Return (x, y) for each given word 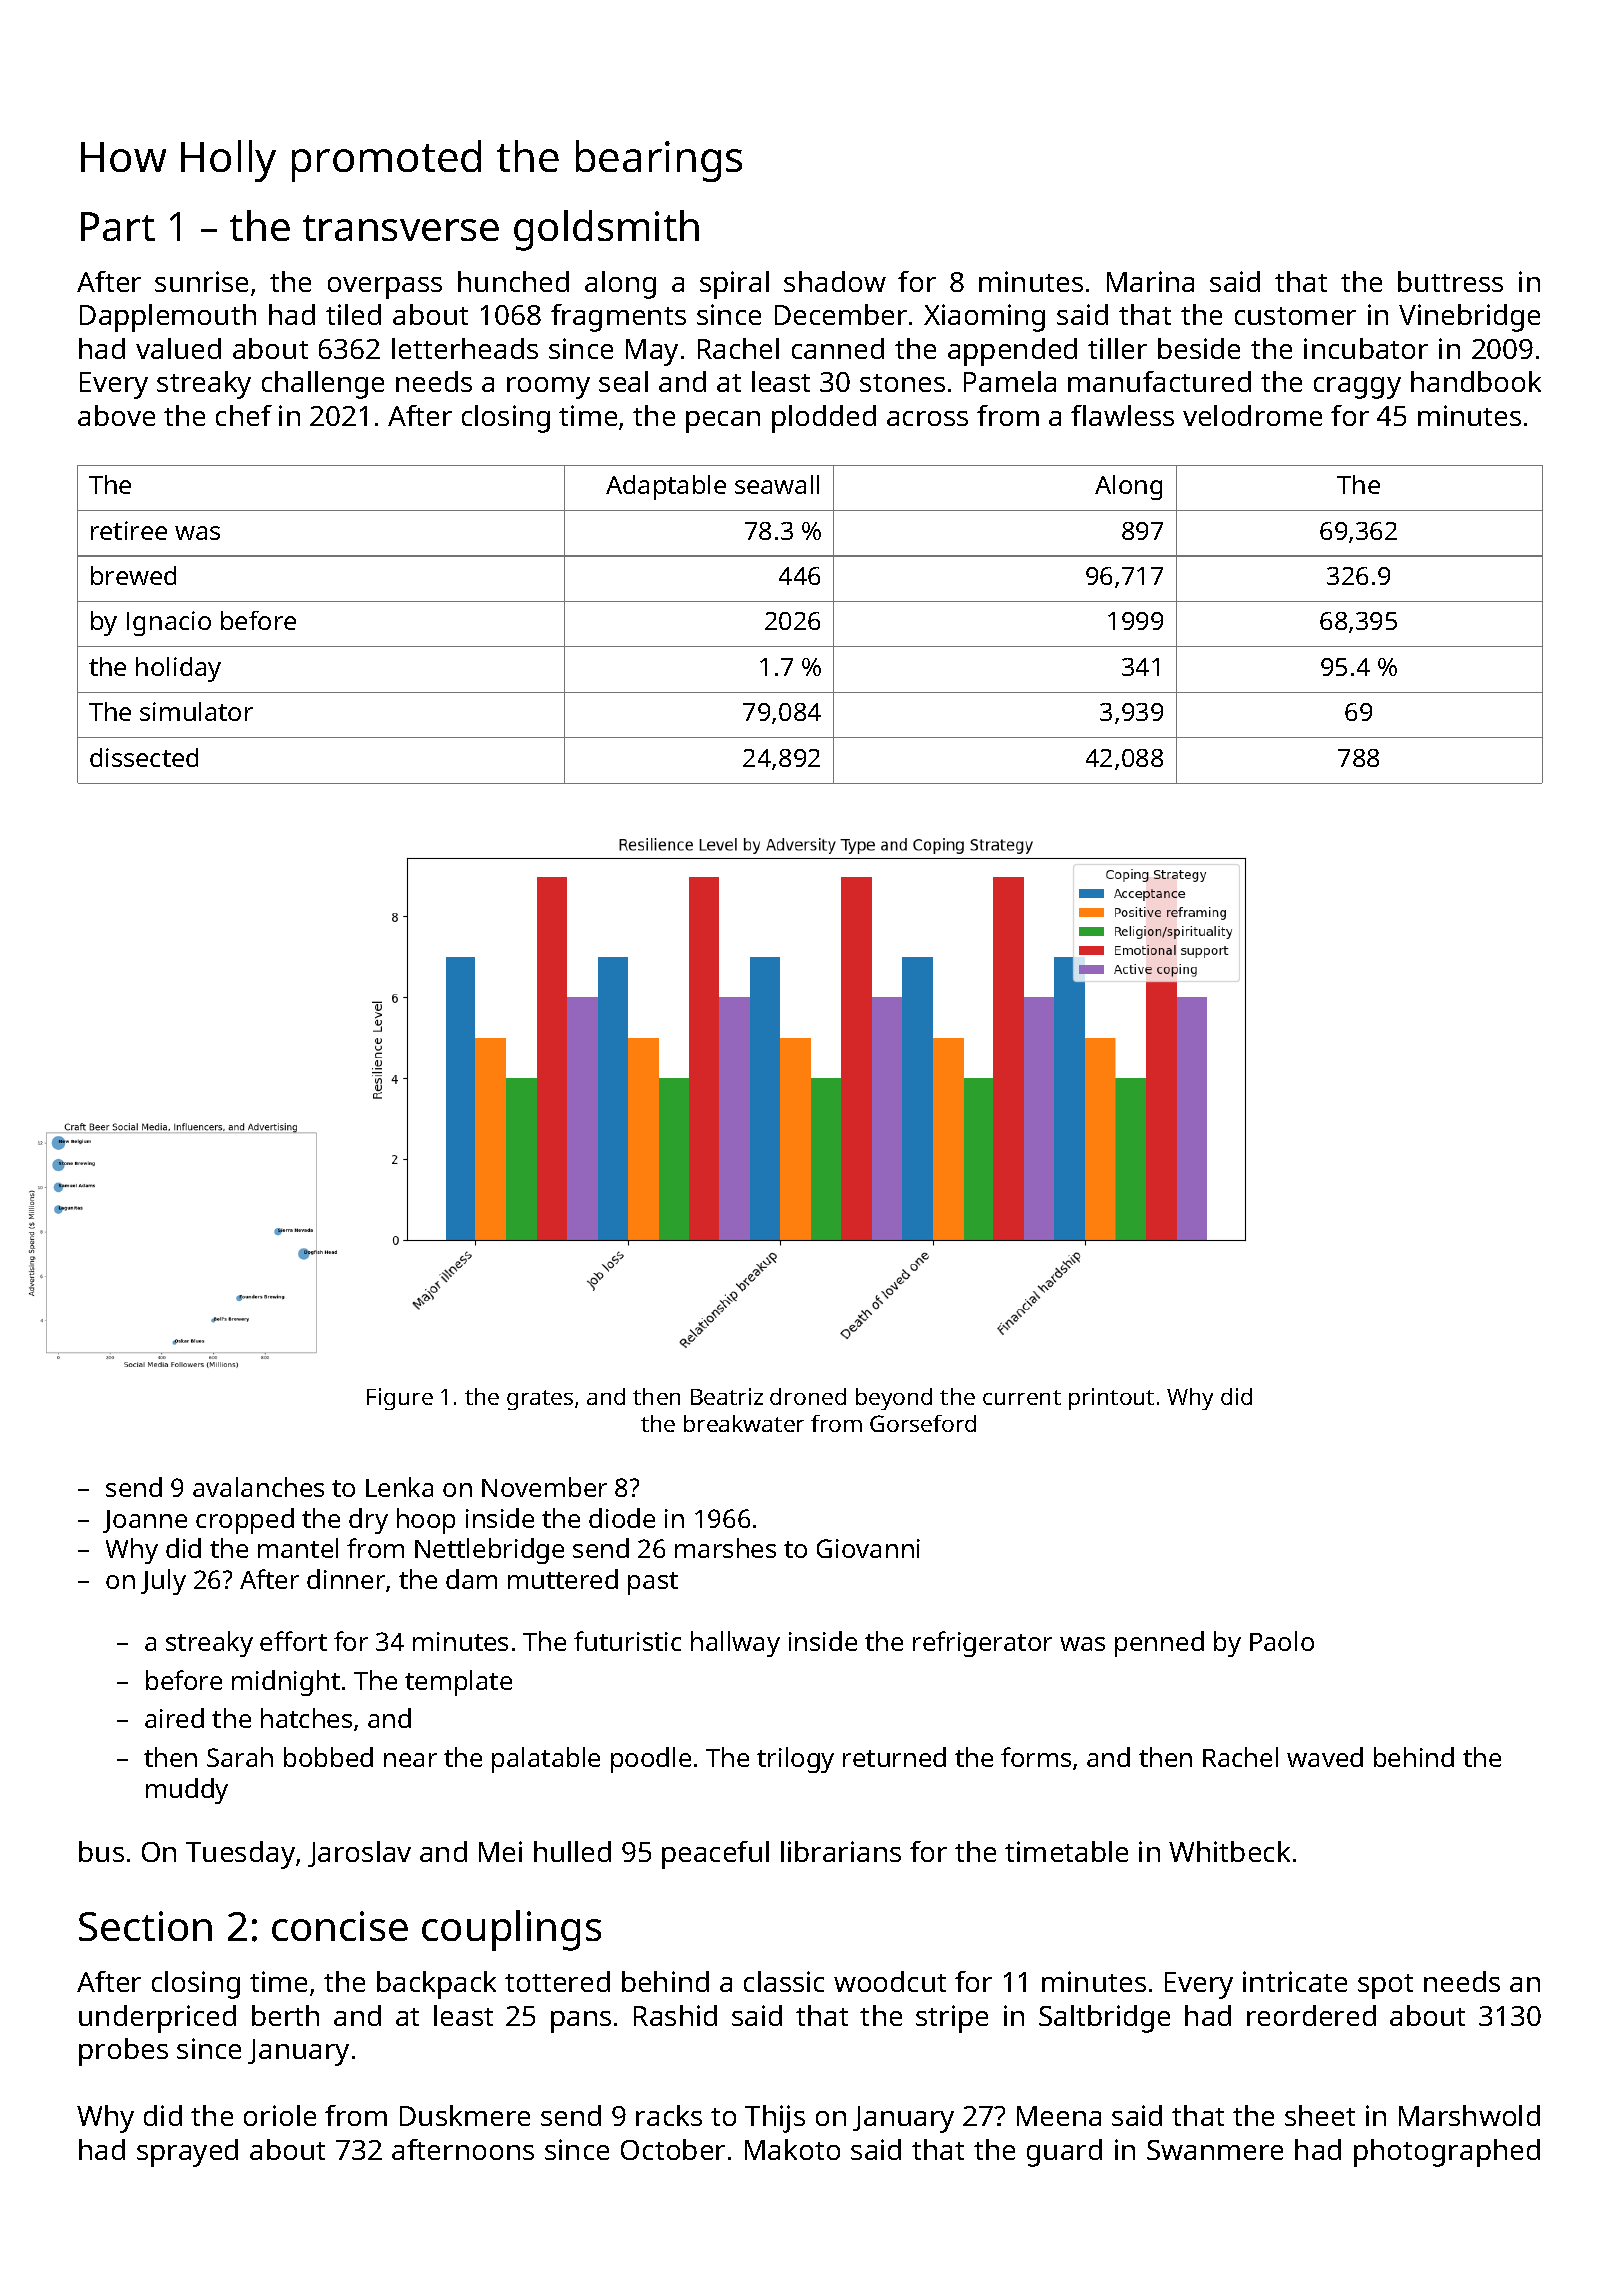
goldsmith (606, 230)
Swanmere (1215, 2150)
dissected (144, 757)
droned (808, 1396)
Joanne (145, 1521)
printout (1111, 1399)
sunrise (201, 281)
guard (1064, 2153)
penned (1159, 1644)
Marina (1150, 281)
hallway (735, 1644)
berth (285, 2015)
